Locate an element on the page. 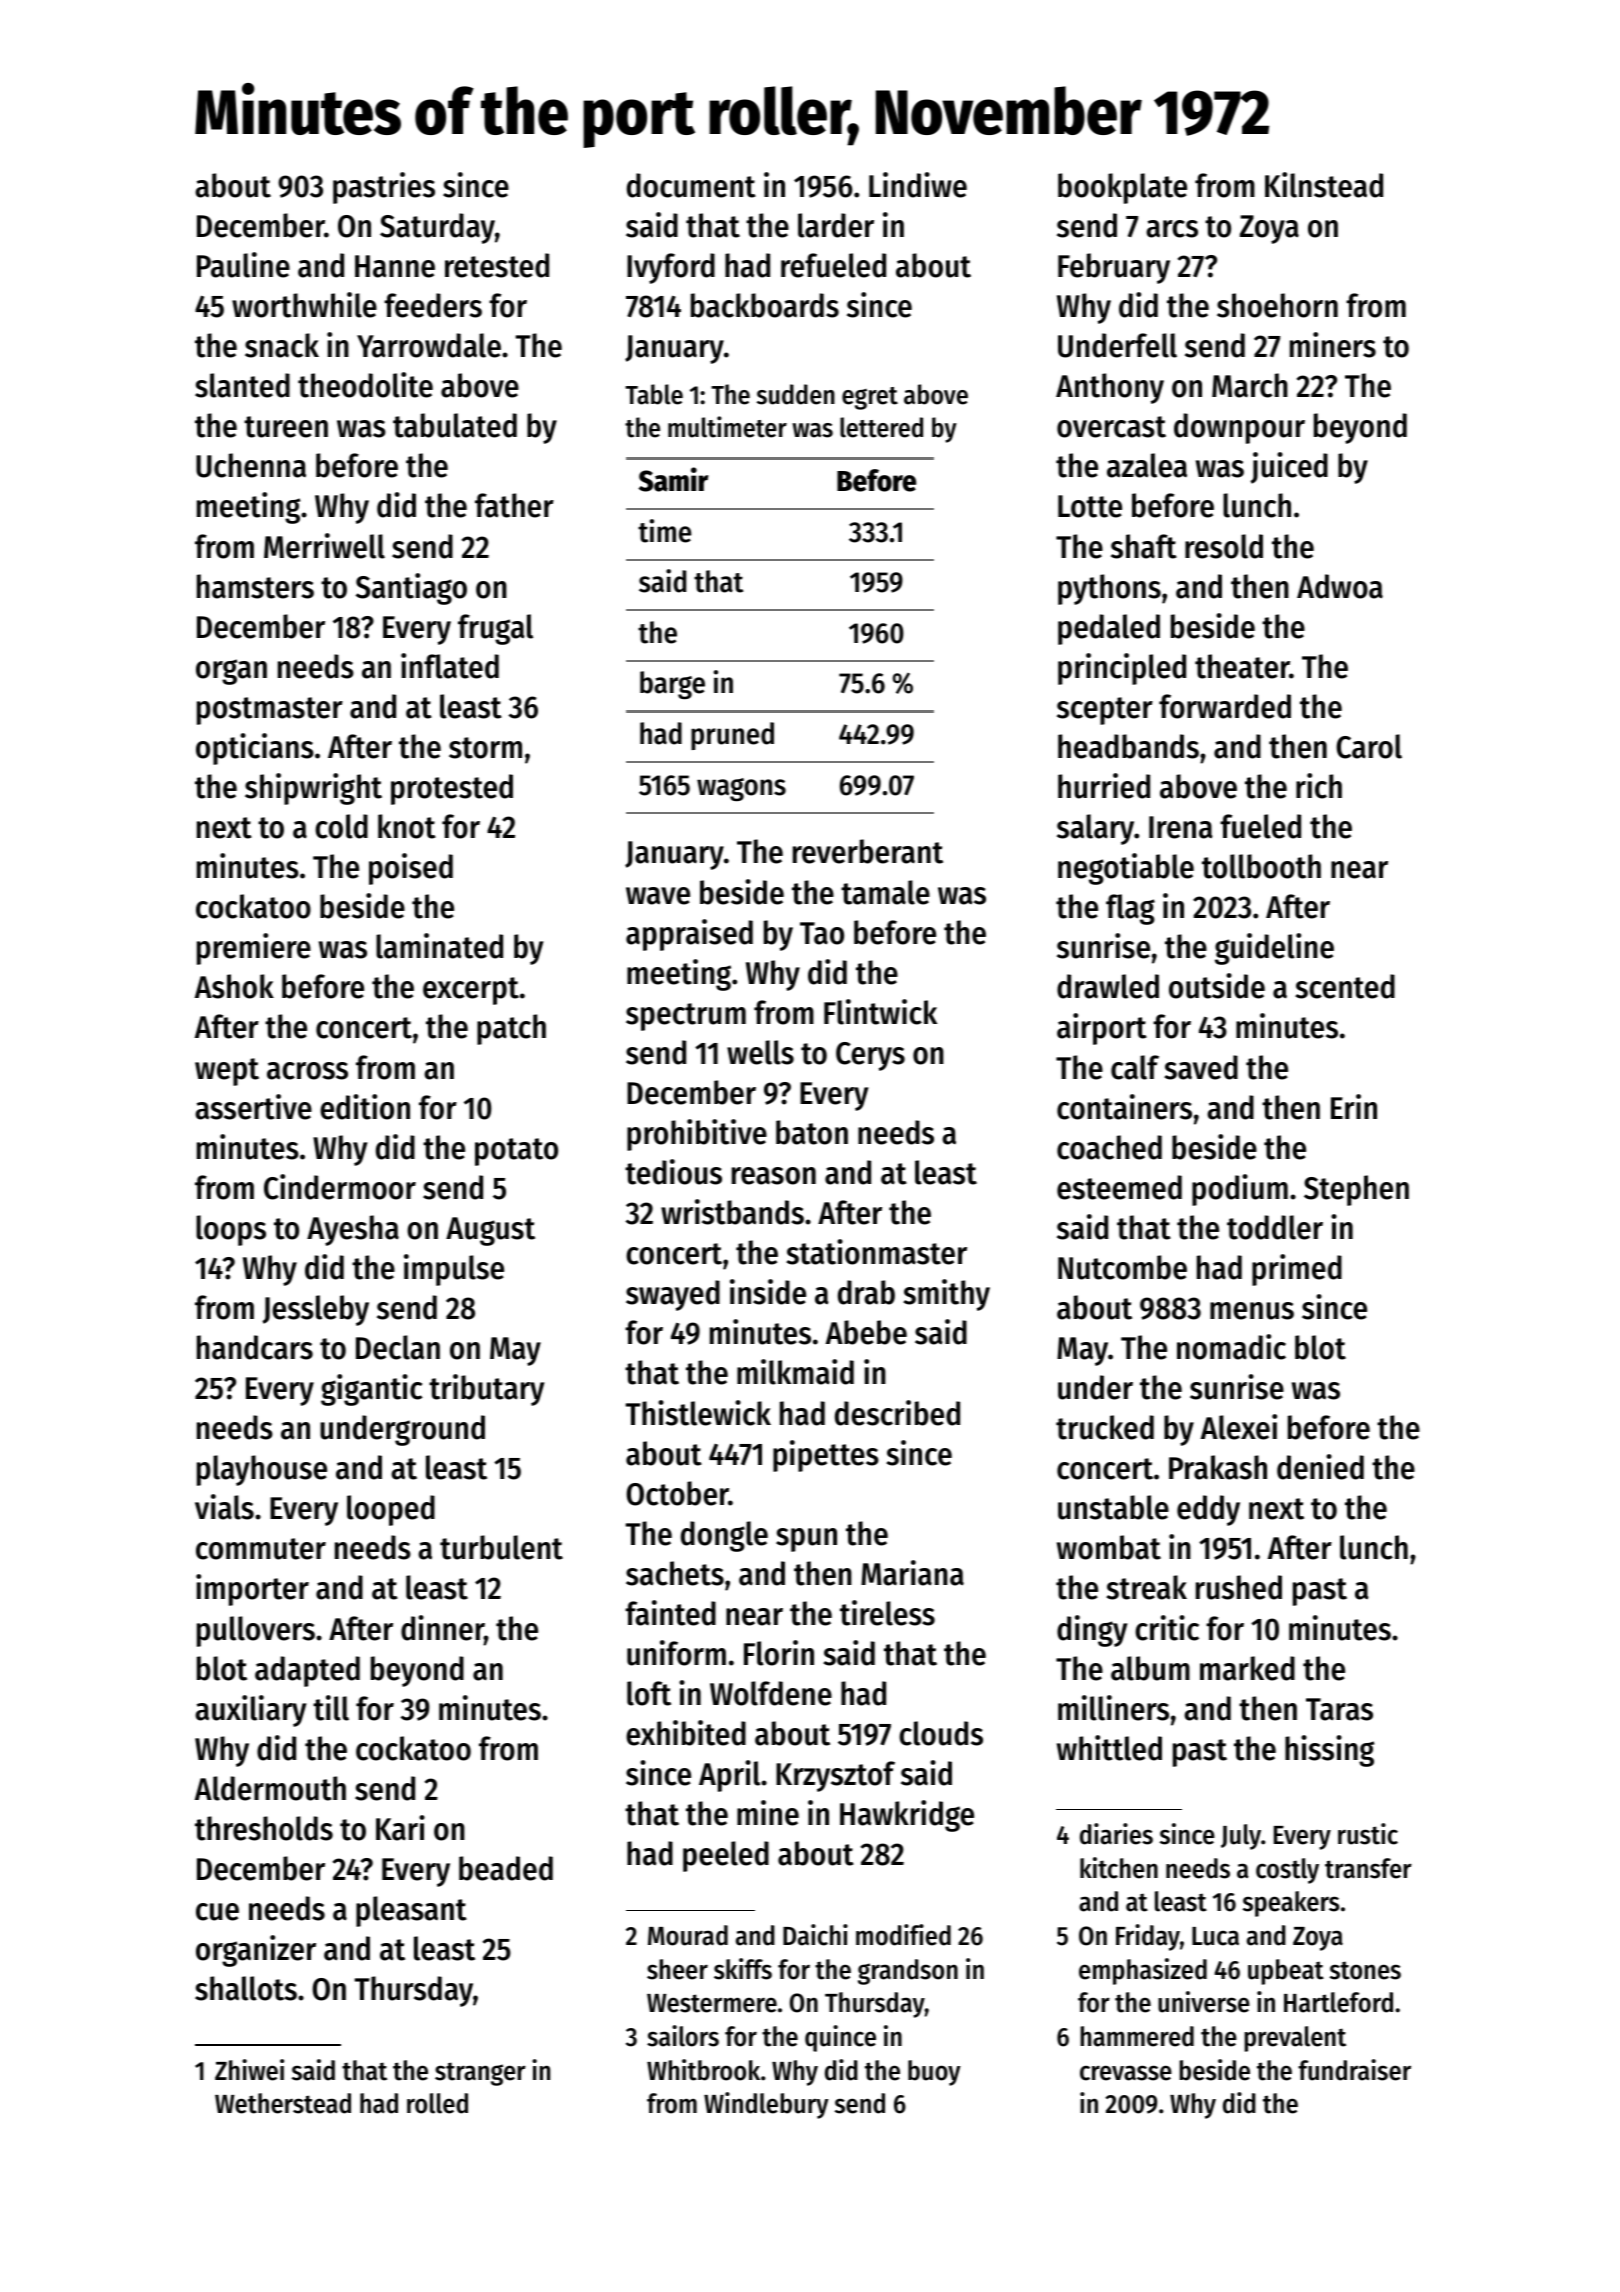 This image has height=2292, width=1620. edition is located at coordinates (365, 1107).
